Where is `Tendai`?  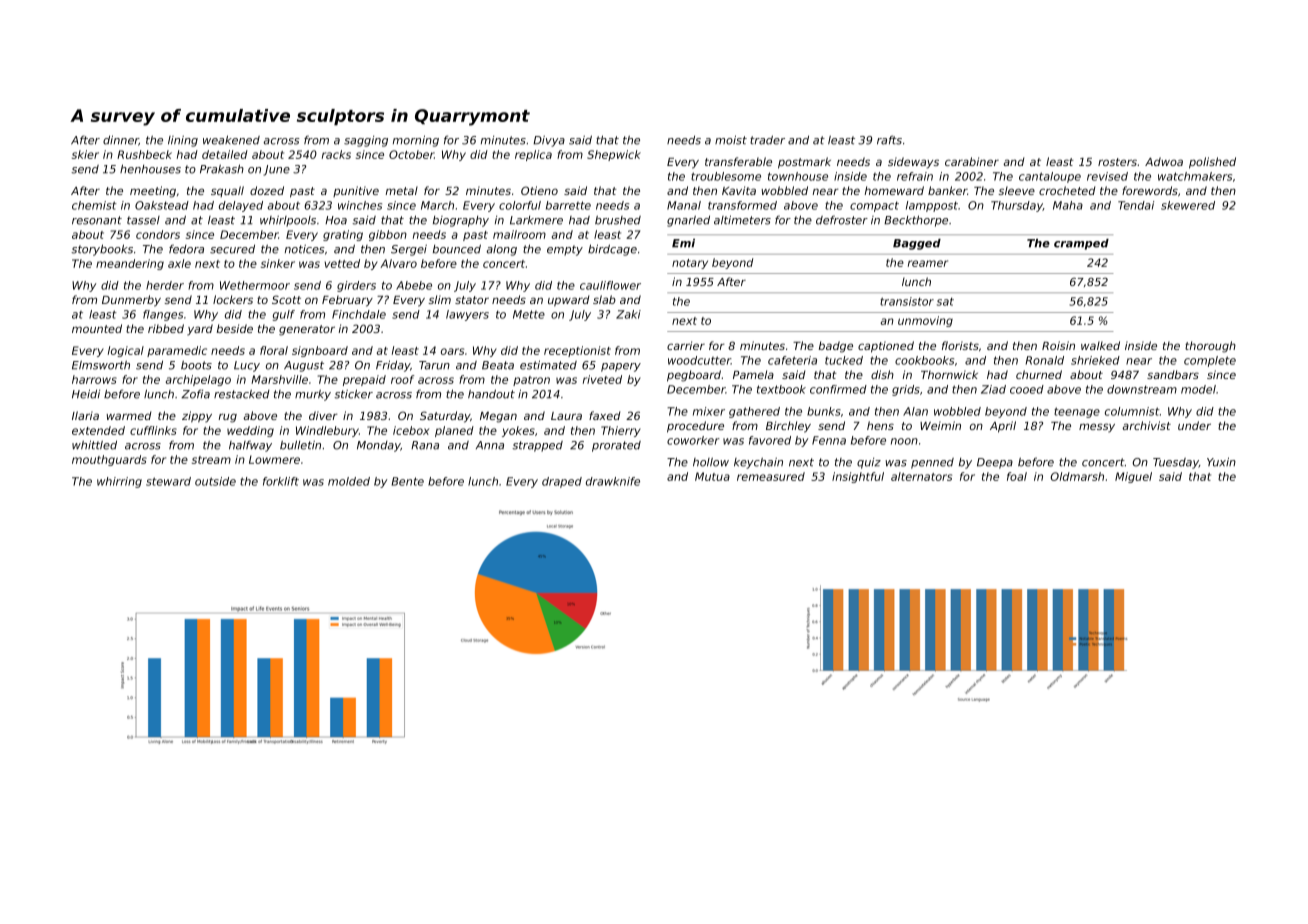 Tendai is located at coordinates (1136, 205).
